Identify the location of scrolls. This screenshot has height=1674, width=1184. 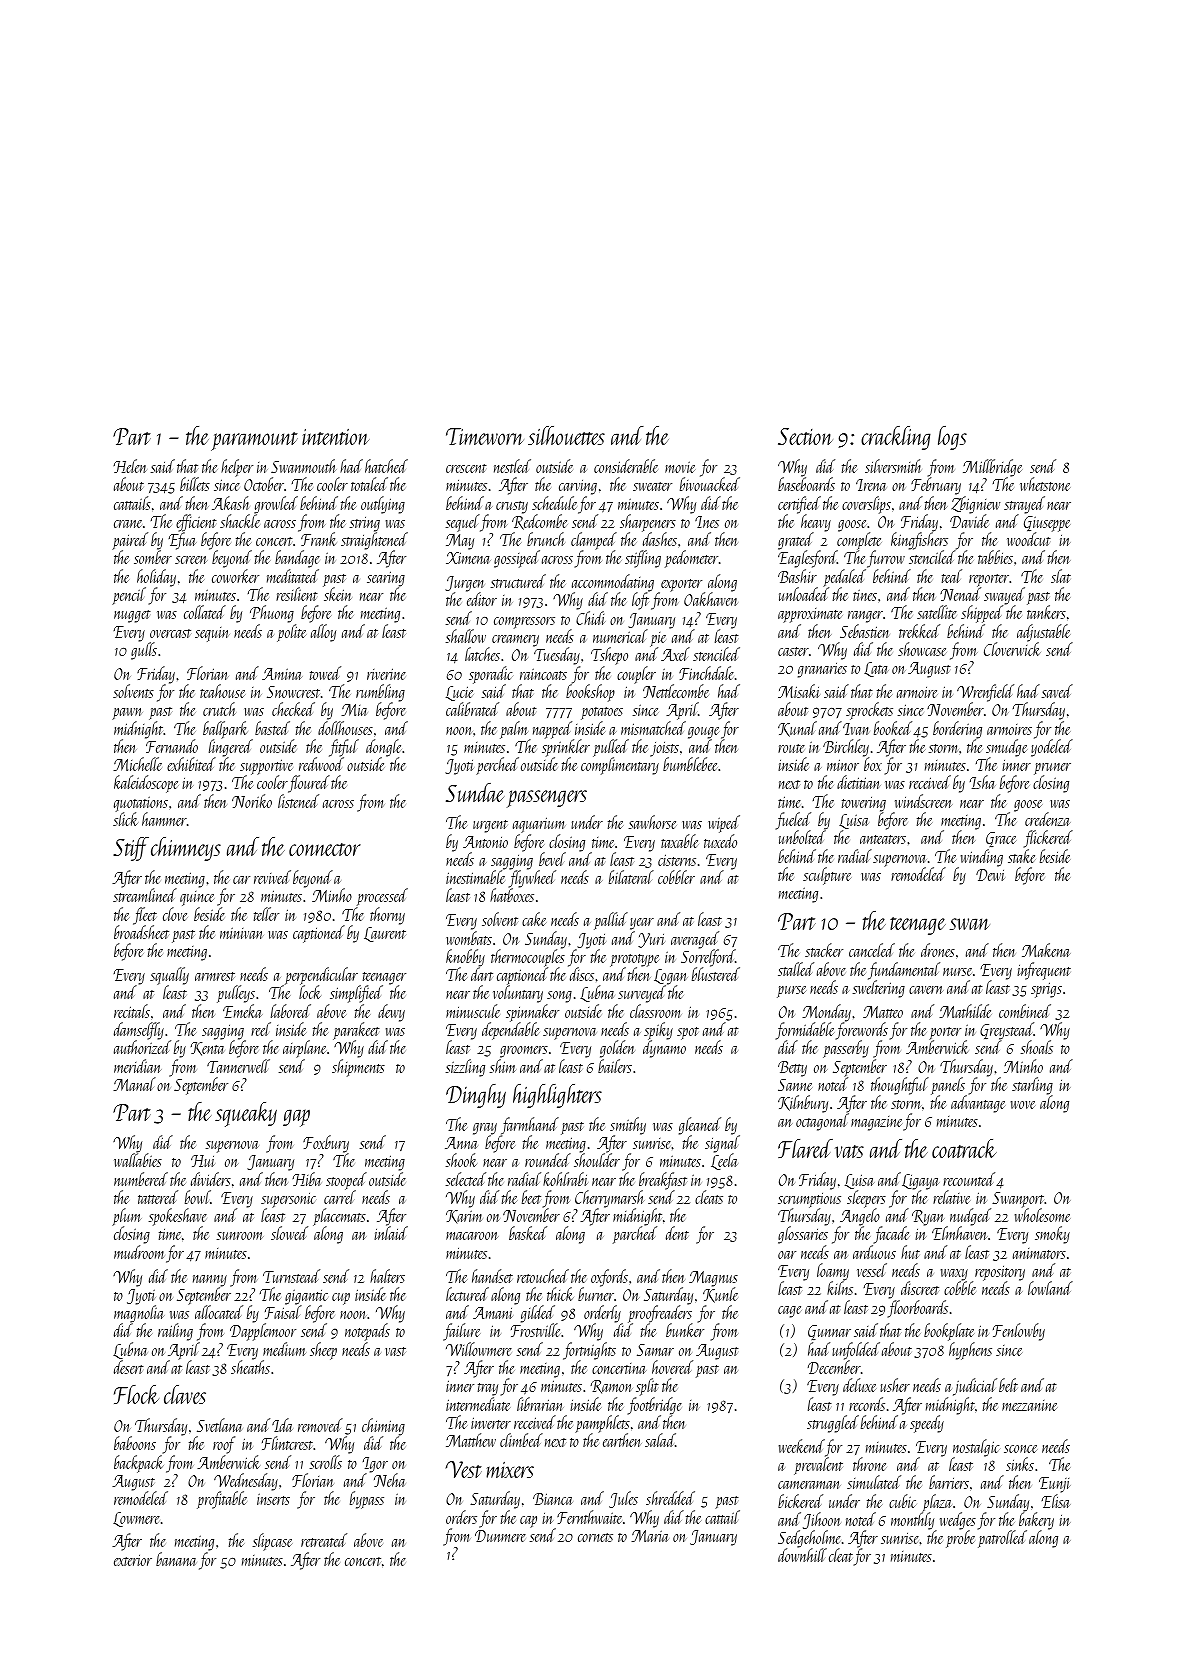
(326, 1462).
